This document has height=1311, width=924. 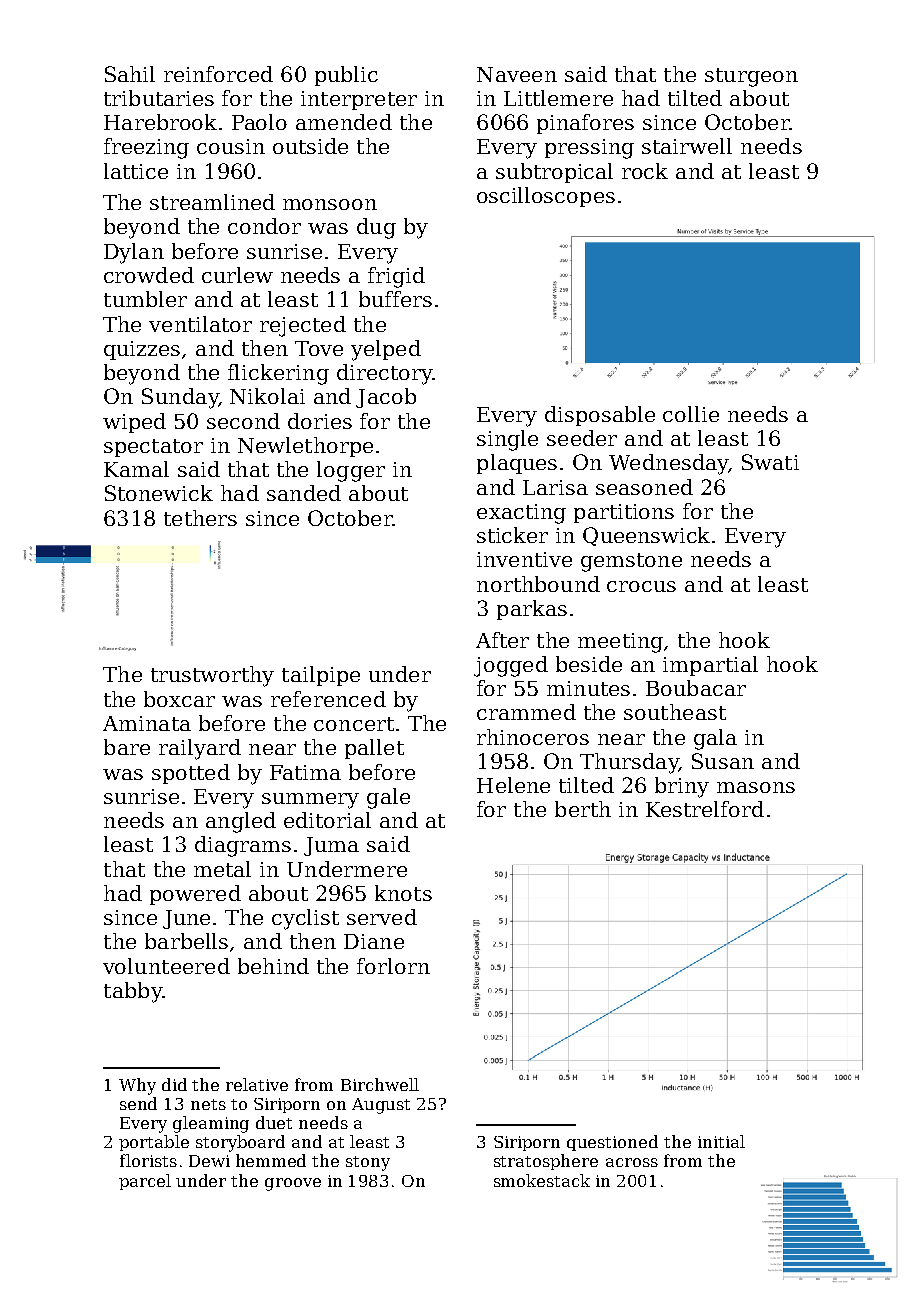 I want to click on inventive, so click(x=524, y=559).
